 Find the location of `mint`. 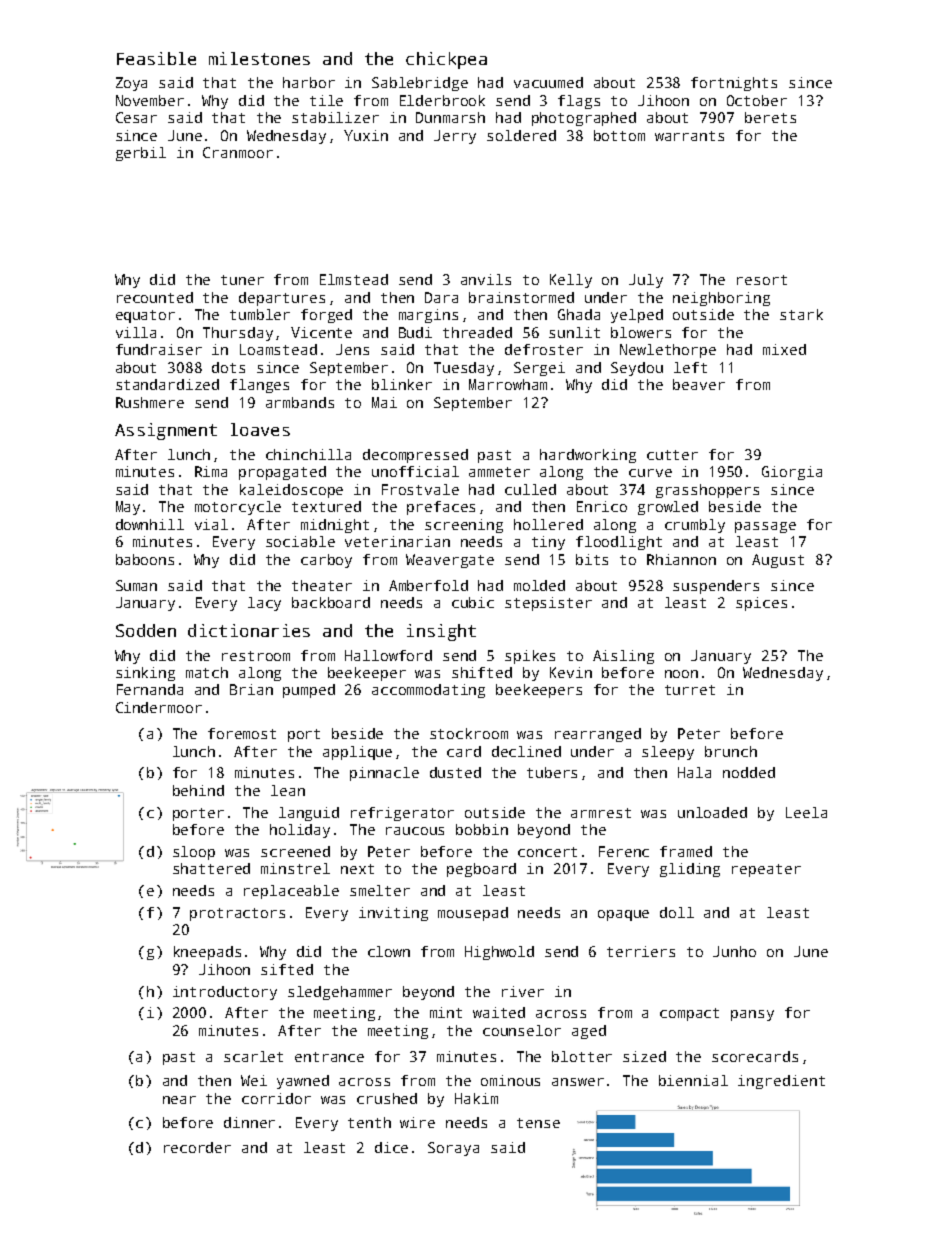

mint is located at coordinates (446, 1012).
